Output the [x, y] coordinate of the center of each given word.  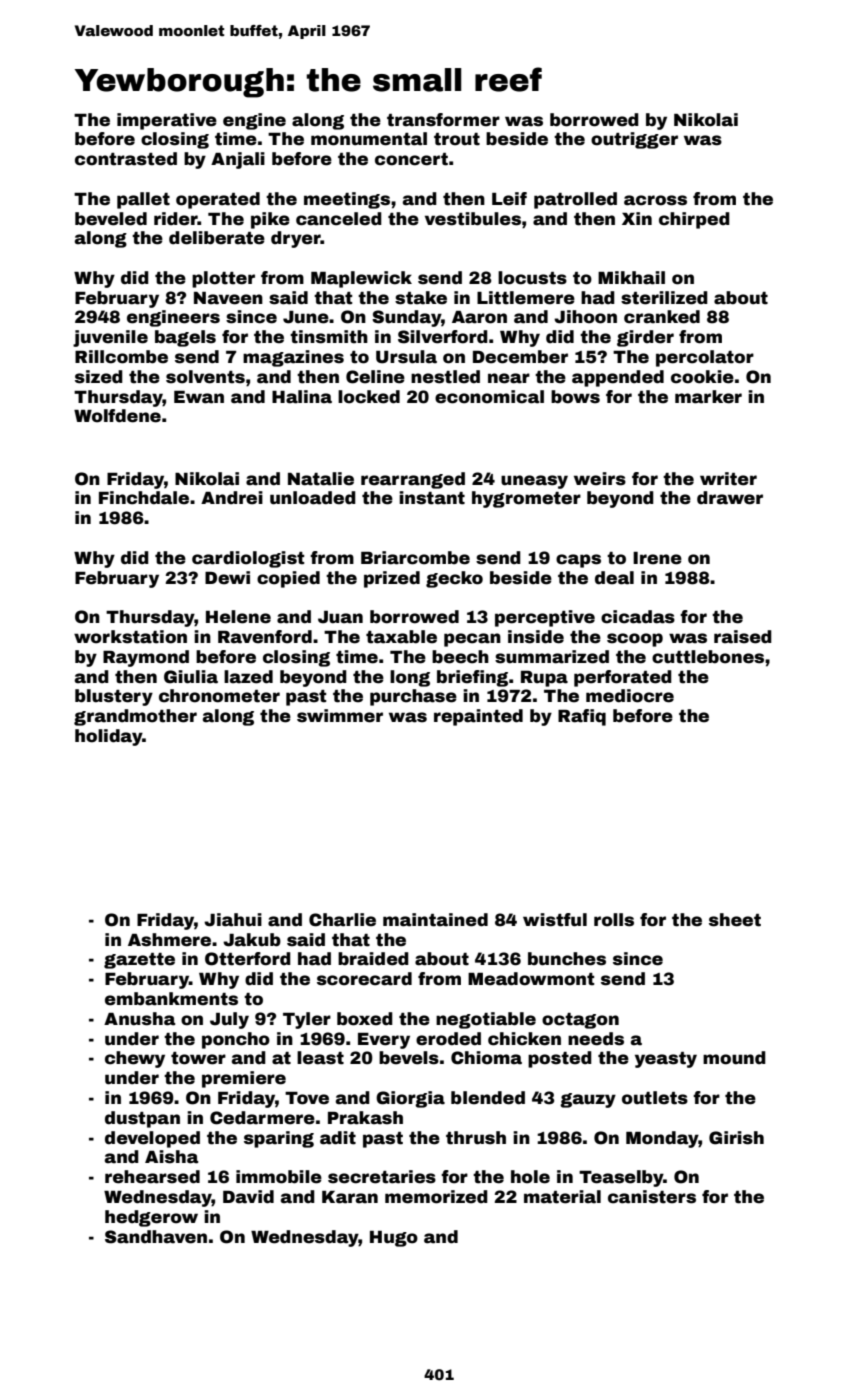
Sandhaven [156, 1237]
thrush [476, 1138]
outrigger [634, 140]
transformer [443, 120]
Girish [736, 1138]
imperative [167, 121]
